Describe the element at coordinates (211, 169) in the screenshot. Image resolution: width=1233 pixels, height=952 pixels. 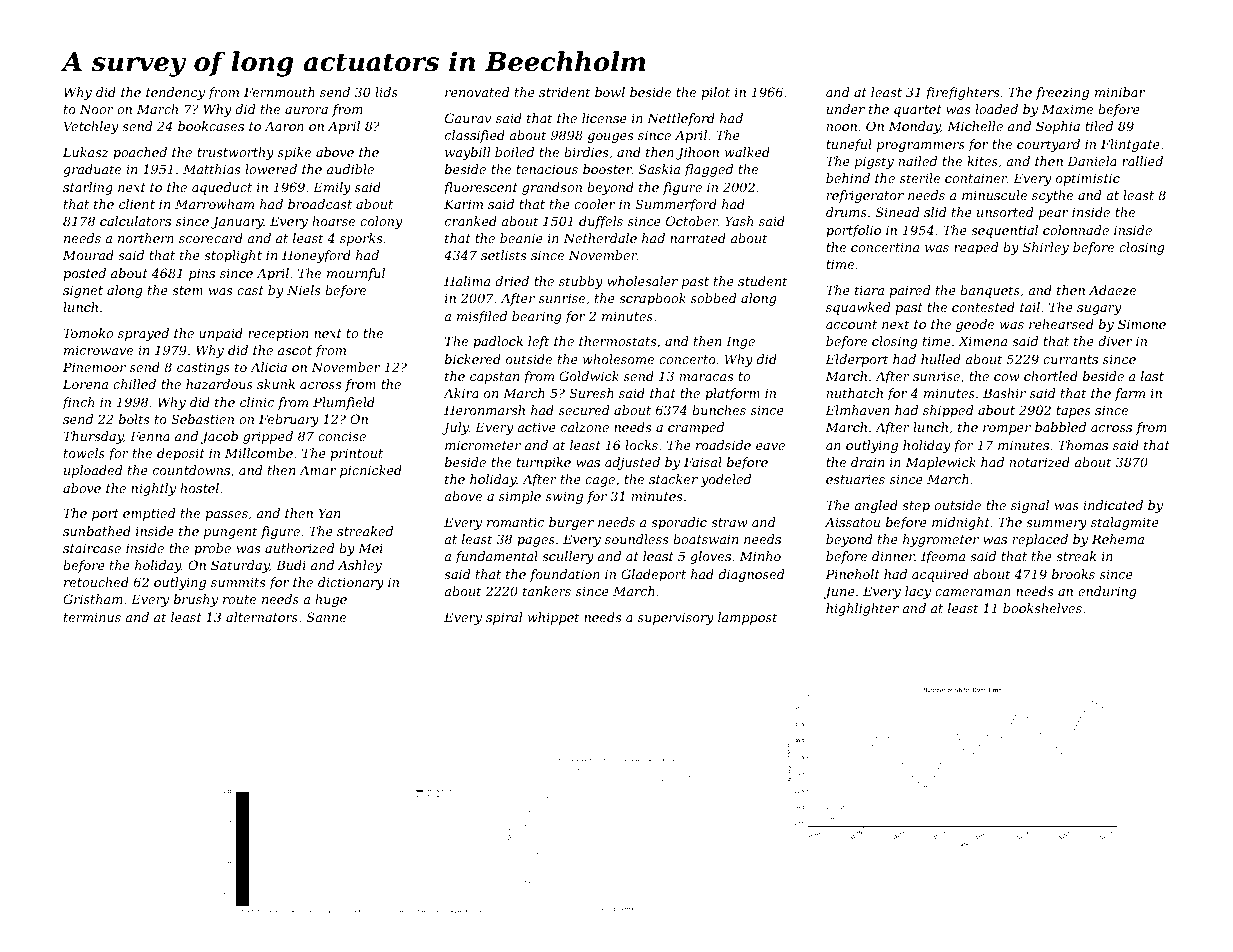
I see `Matthias` at that location.
